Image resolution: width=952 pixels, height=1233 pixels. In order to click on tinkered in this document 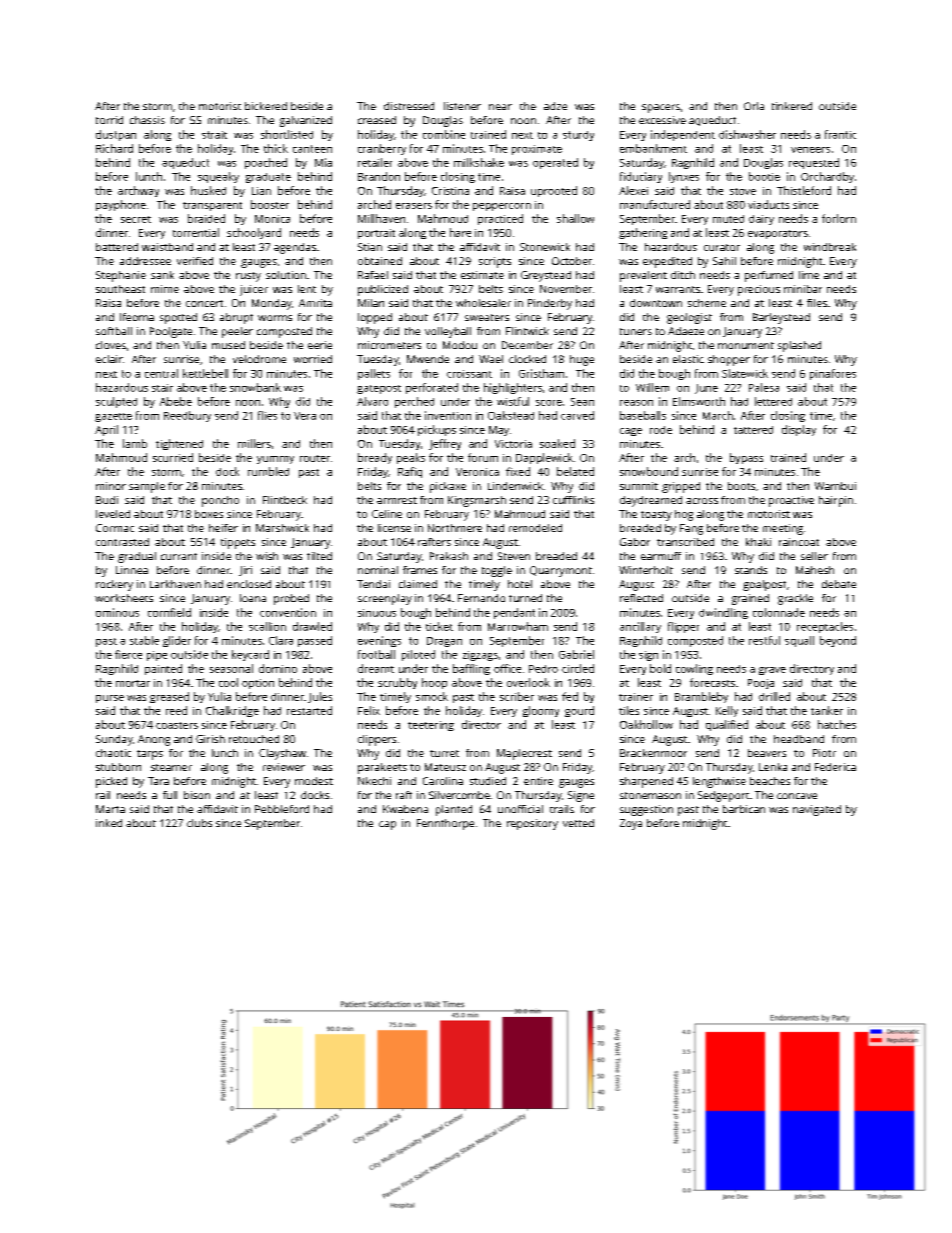, I will do `click(792, 106)`.
